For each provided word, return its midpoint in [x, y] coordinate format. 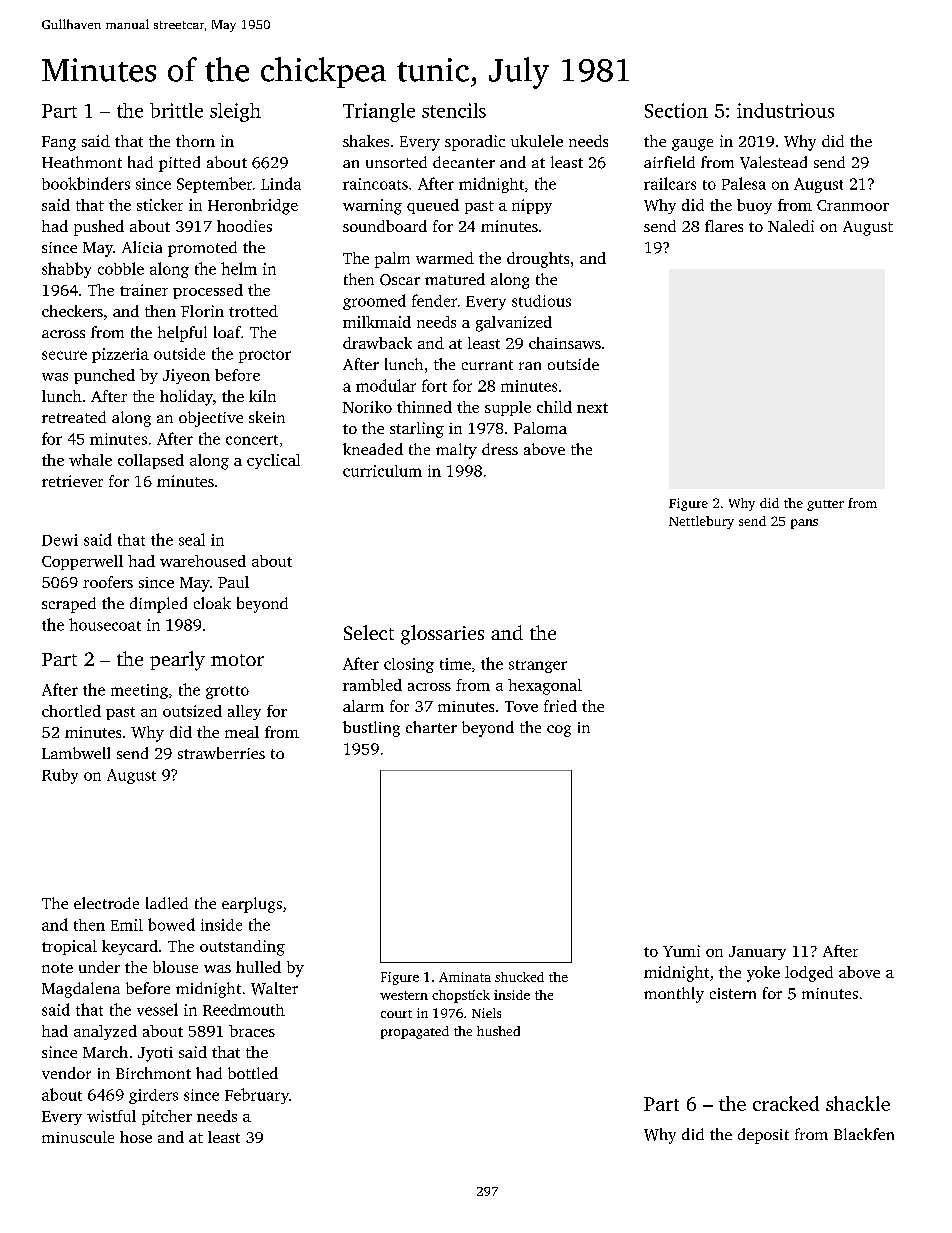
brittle [176, 110]
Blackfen [864, 1134]
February [257, 1096]
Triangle [379, 112]
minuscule [78, 1137]
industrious [785, 110]
